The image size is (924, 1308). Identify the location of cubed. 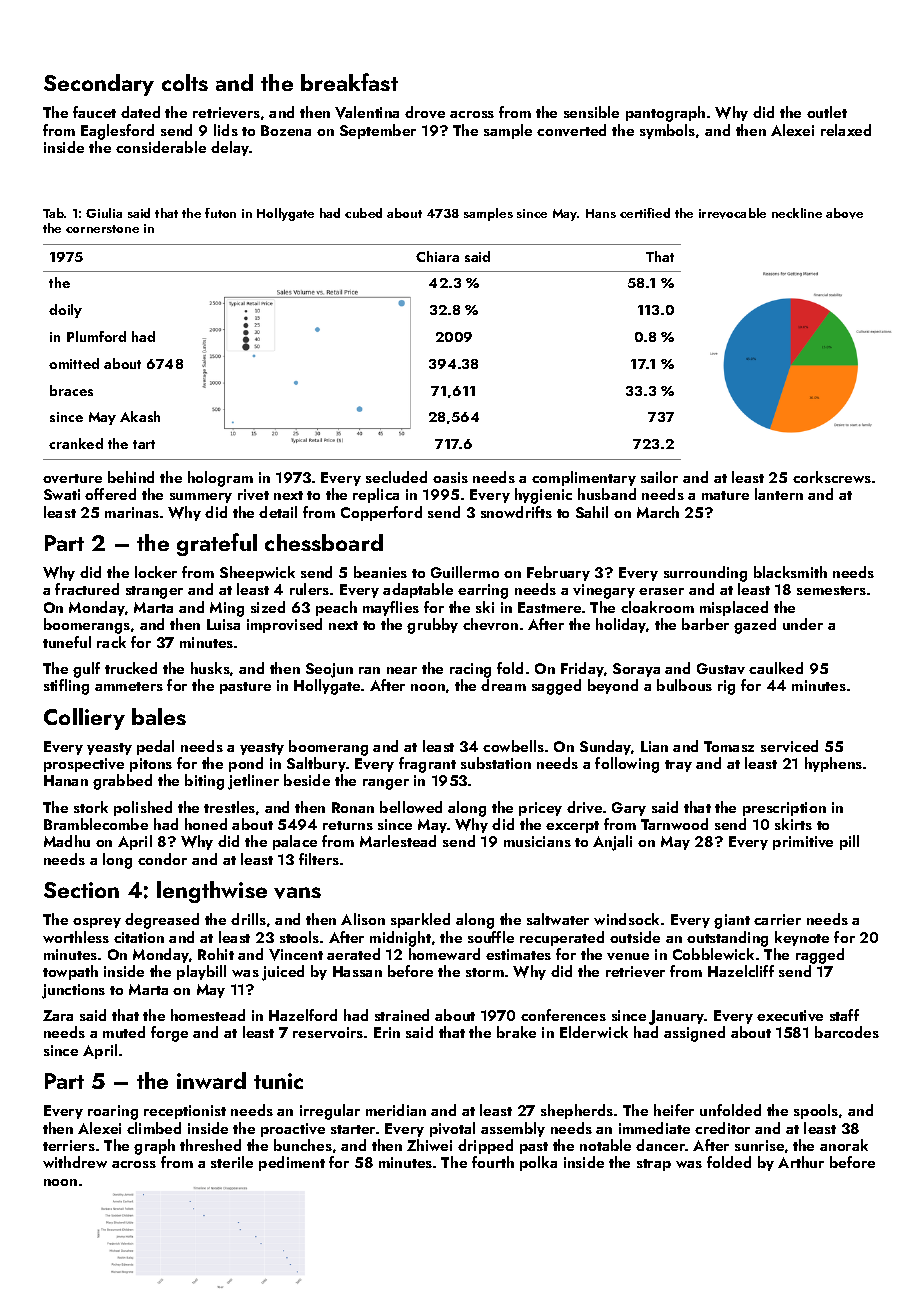
(363, 213).
